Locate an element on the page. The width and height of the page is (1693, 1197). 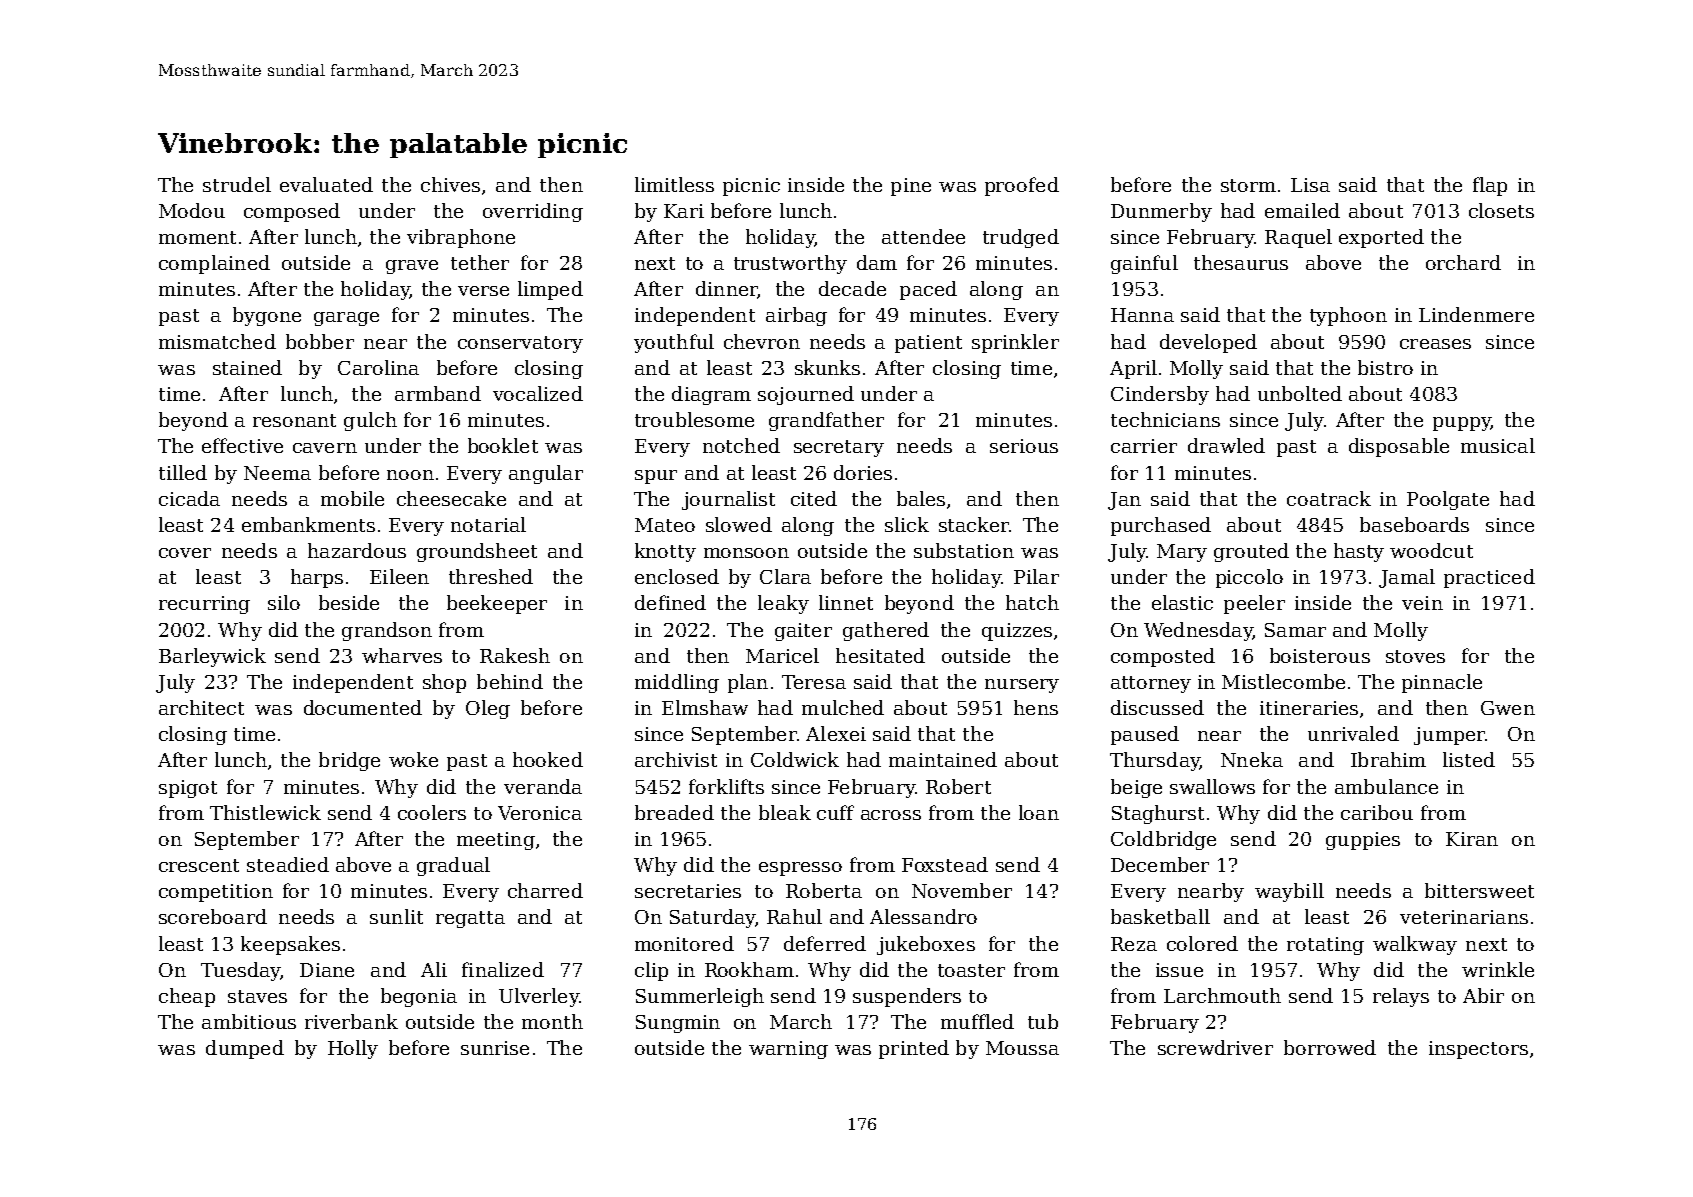
strudel is located at coordinates (237, 184).
